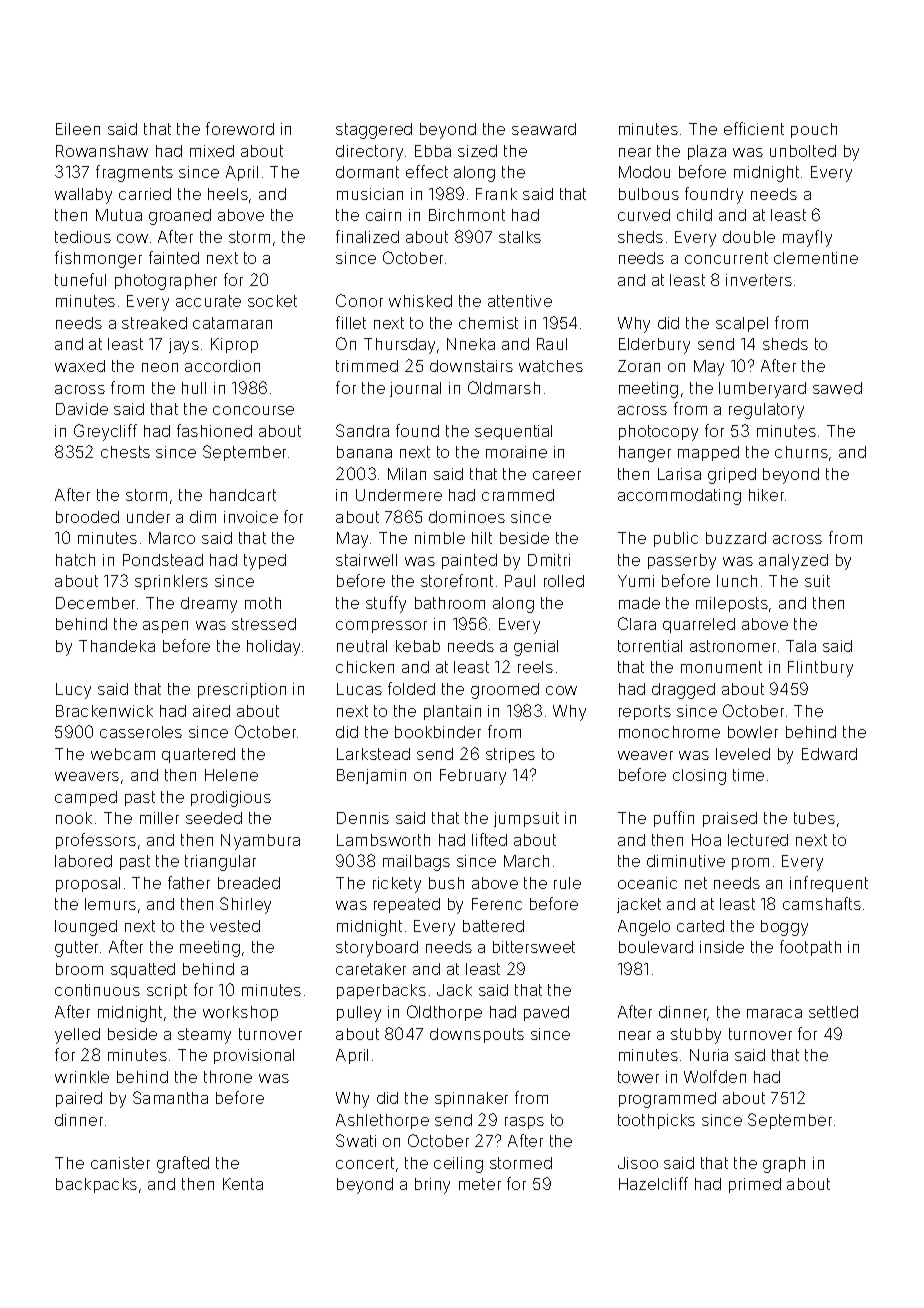 The image size is (924, 1308). What do you see at coordinates (450, 603) in the document?
I see `bathroom` at bounding box center [450, 603].
